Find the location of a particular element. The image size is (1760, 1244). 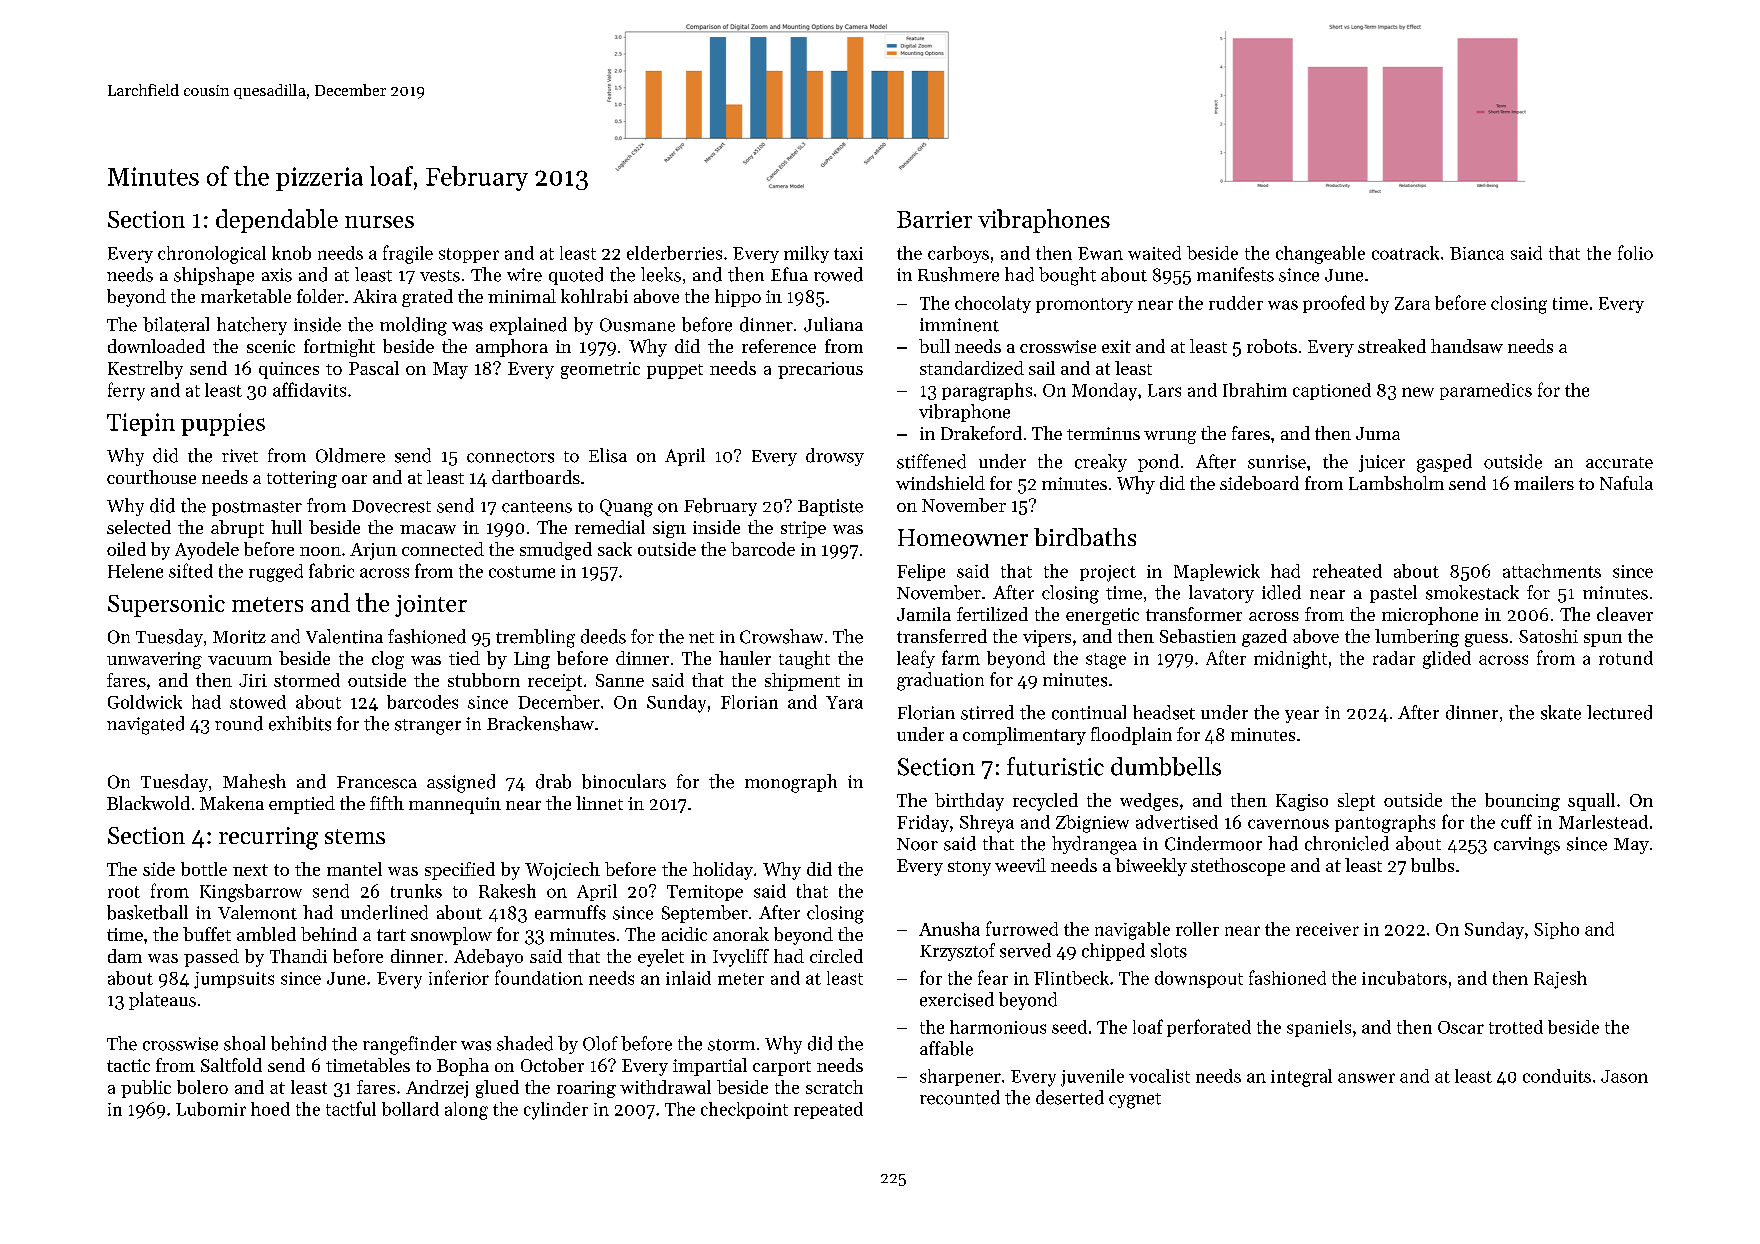

repeated is located at coordinates (828, 1110).
